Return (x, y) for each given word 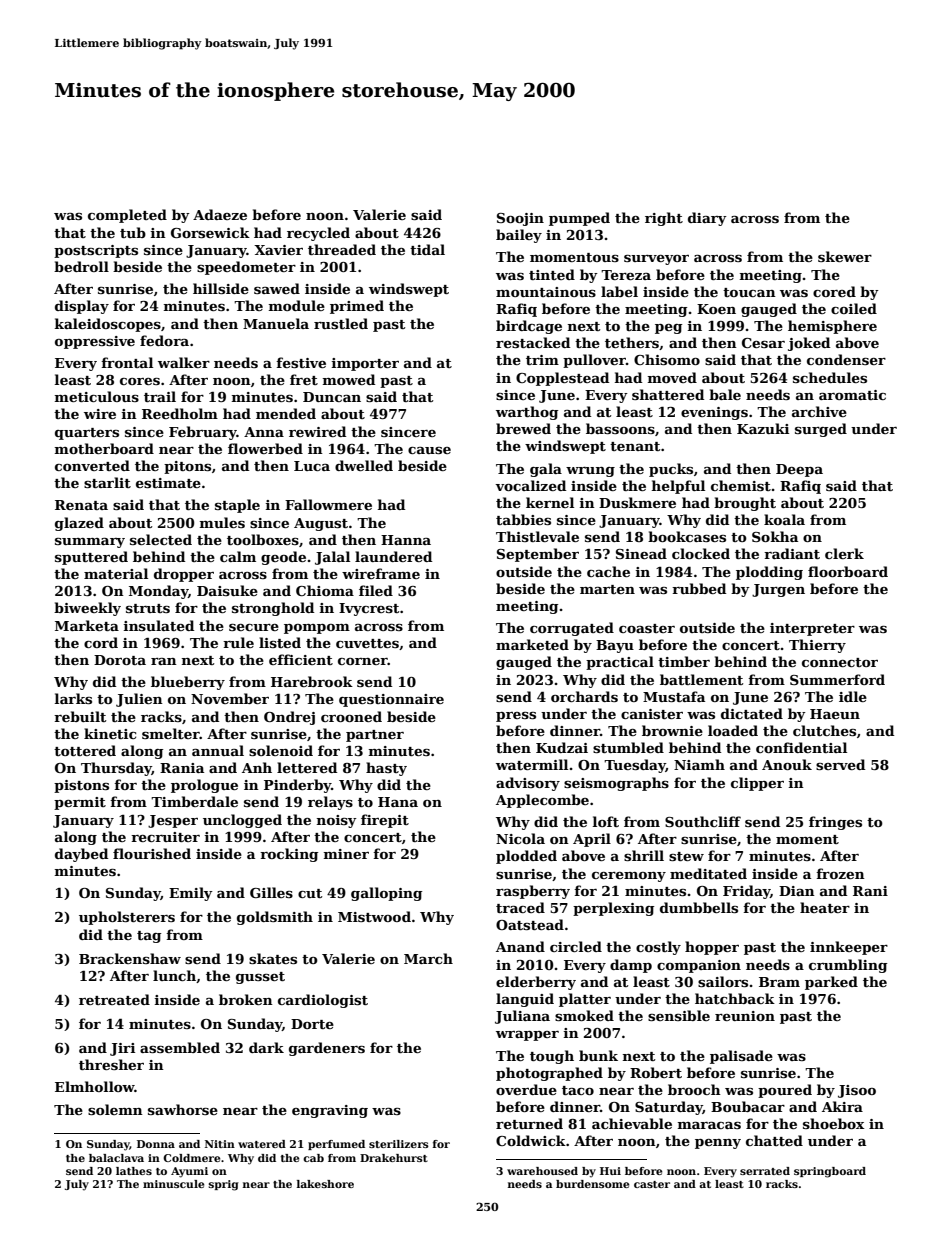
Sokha (775, 536)
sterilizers (399, 1144)
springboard (830, 1172)
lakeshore (325, 1184)
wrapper (527, 1036)
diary (707, 219)
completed (127, 216)
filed (376, 590)
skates (273, 958)
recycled (318, 234)
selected (161, 539)
